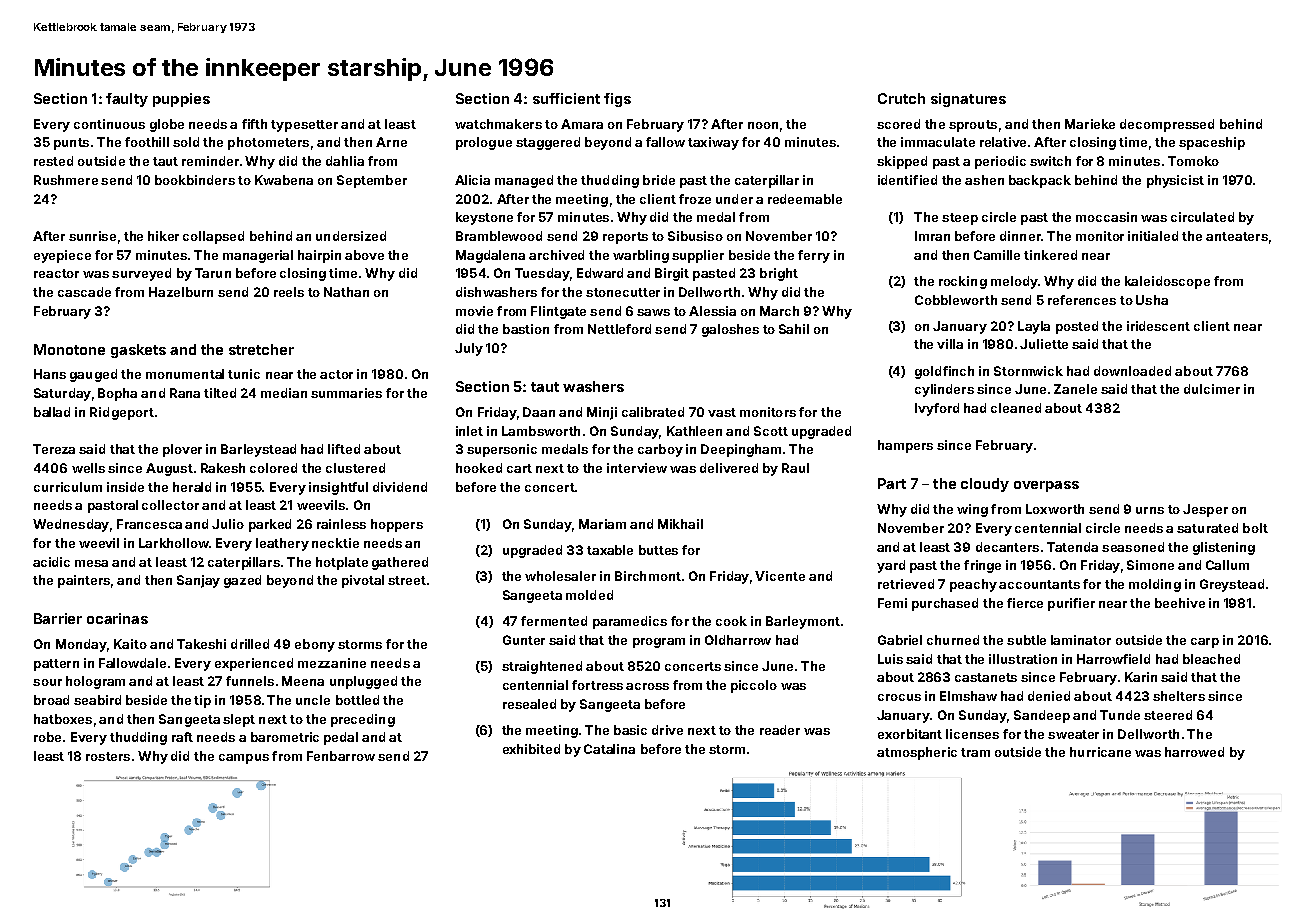 The height and width of the document is (924, 1308). What do you see at coordinates (526, 329) in the document?
I see `bastion` at bounding box center [526, 329].
